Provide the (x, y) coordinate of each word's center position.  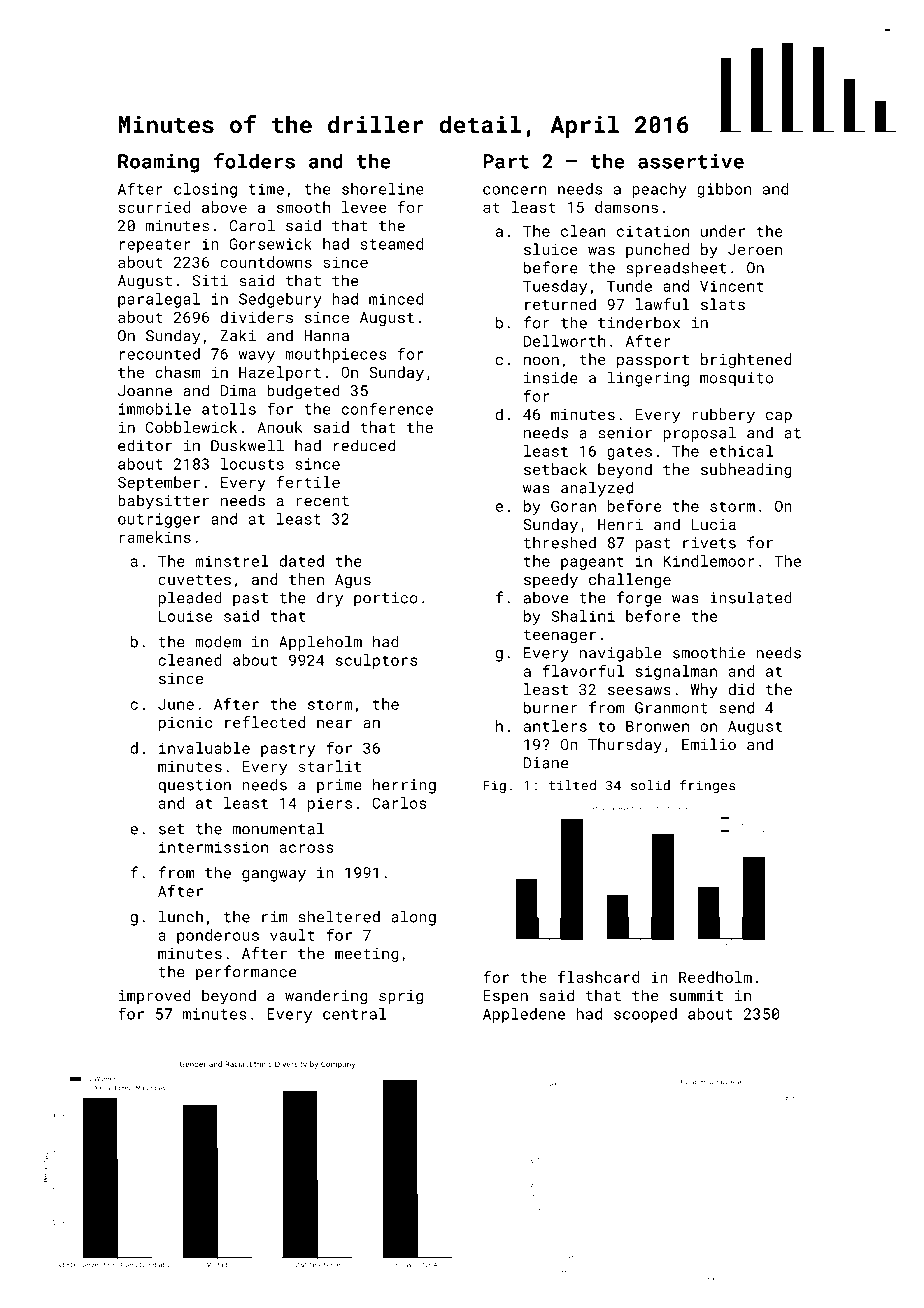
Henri (620, 524)
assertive (691, 161)
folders (254, 161)
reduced (364, 445)
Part (506, 161)
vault (292, 935)
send (736, 707)
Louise (186, 616)
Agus (353, 581)
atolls (229, 409)
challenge (630, 581)
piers (330, 804)
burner (550, 707)
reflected (265, 722)
